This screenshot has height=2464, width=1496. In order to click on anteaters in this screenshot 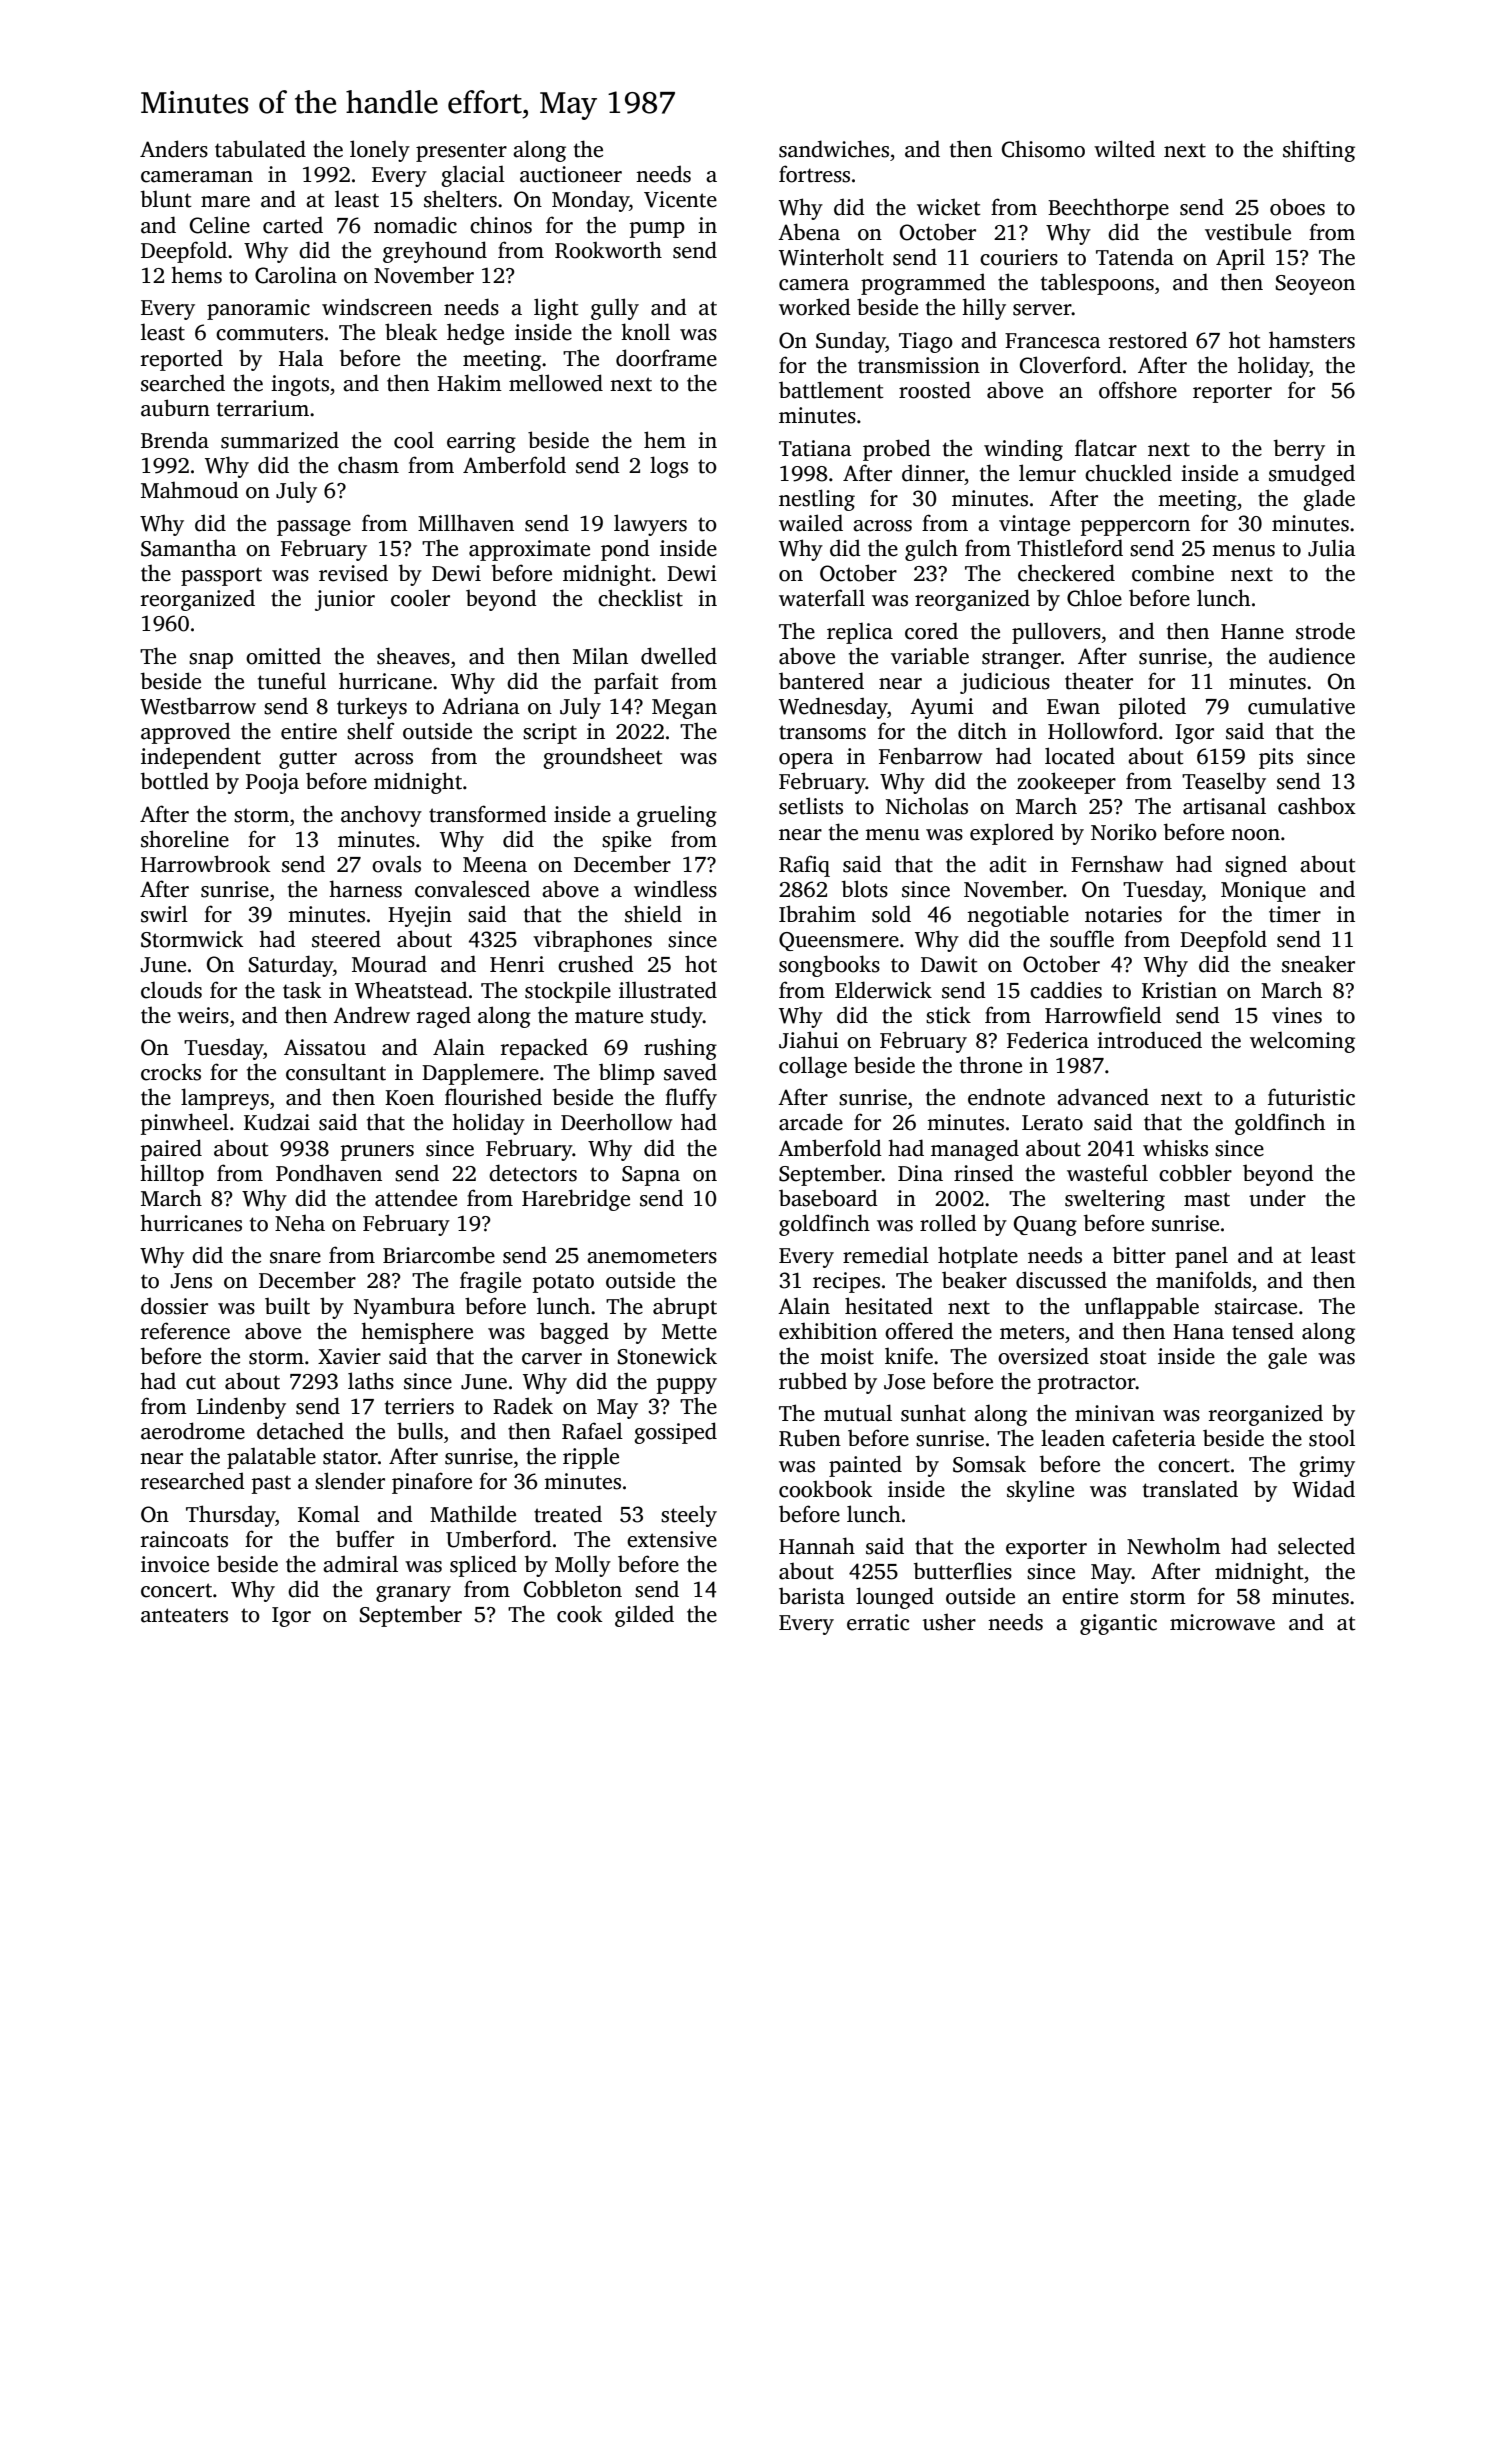, I will do `click(184, 1615)`.
